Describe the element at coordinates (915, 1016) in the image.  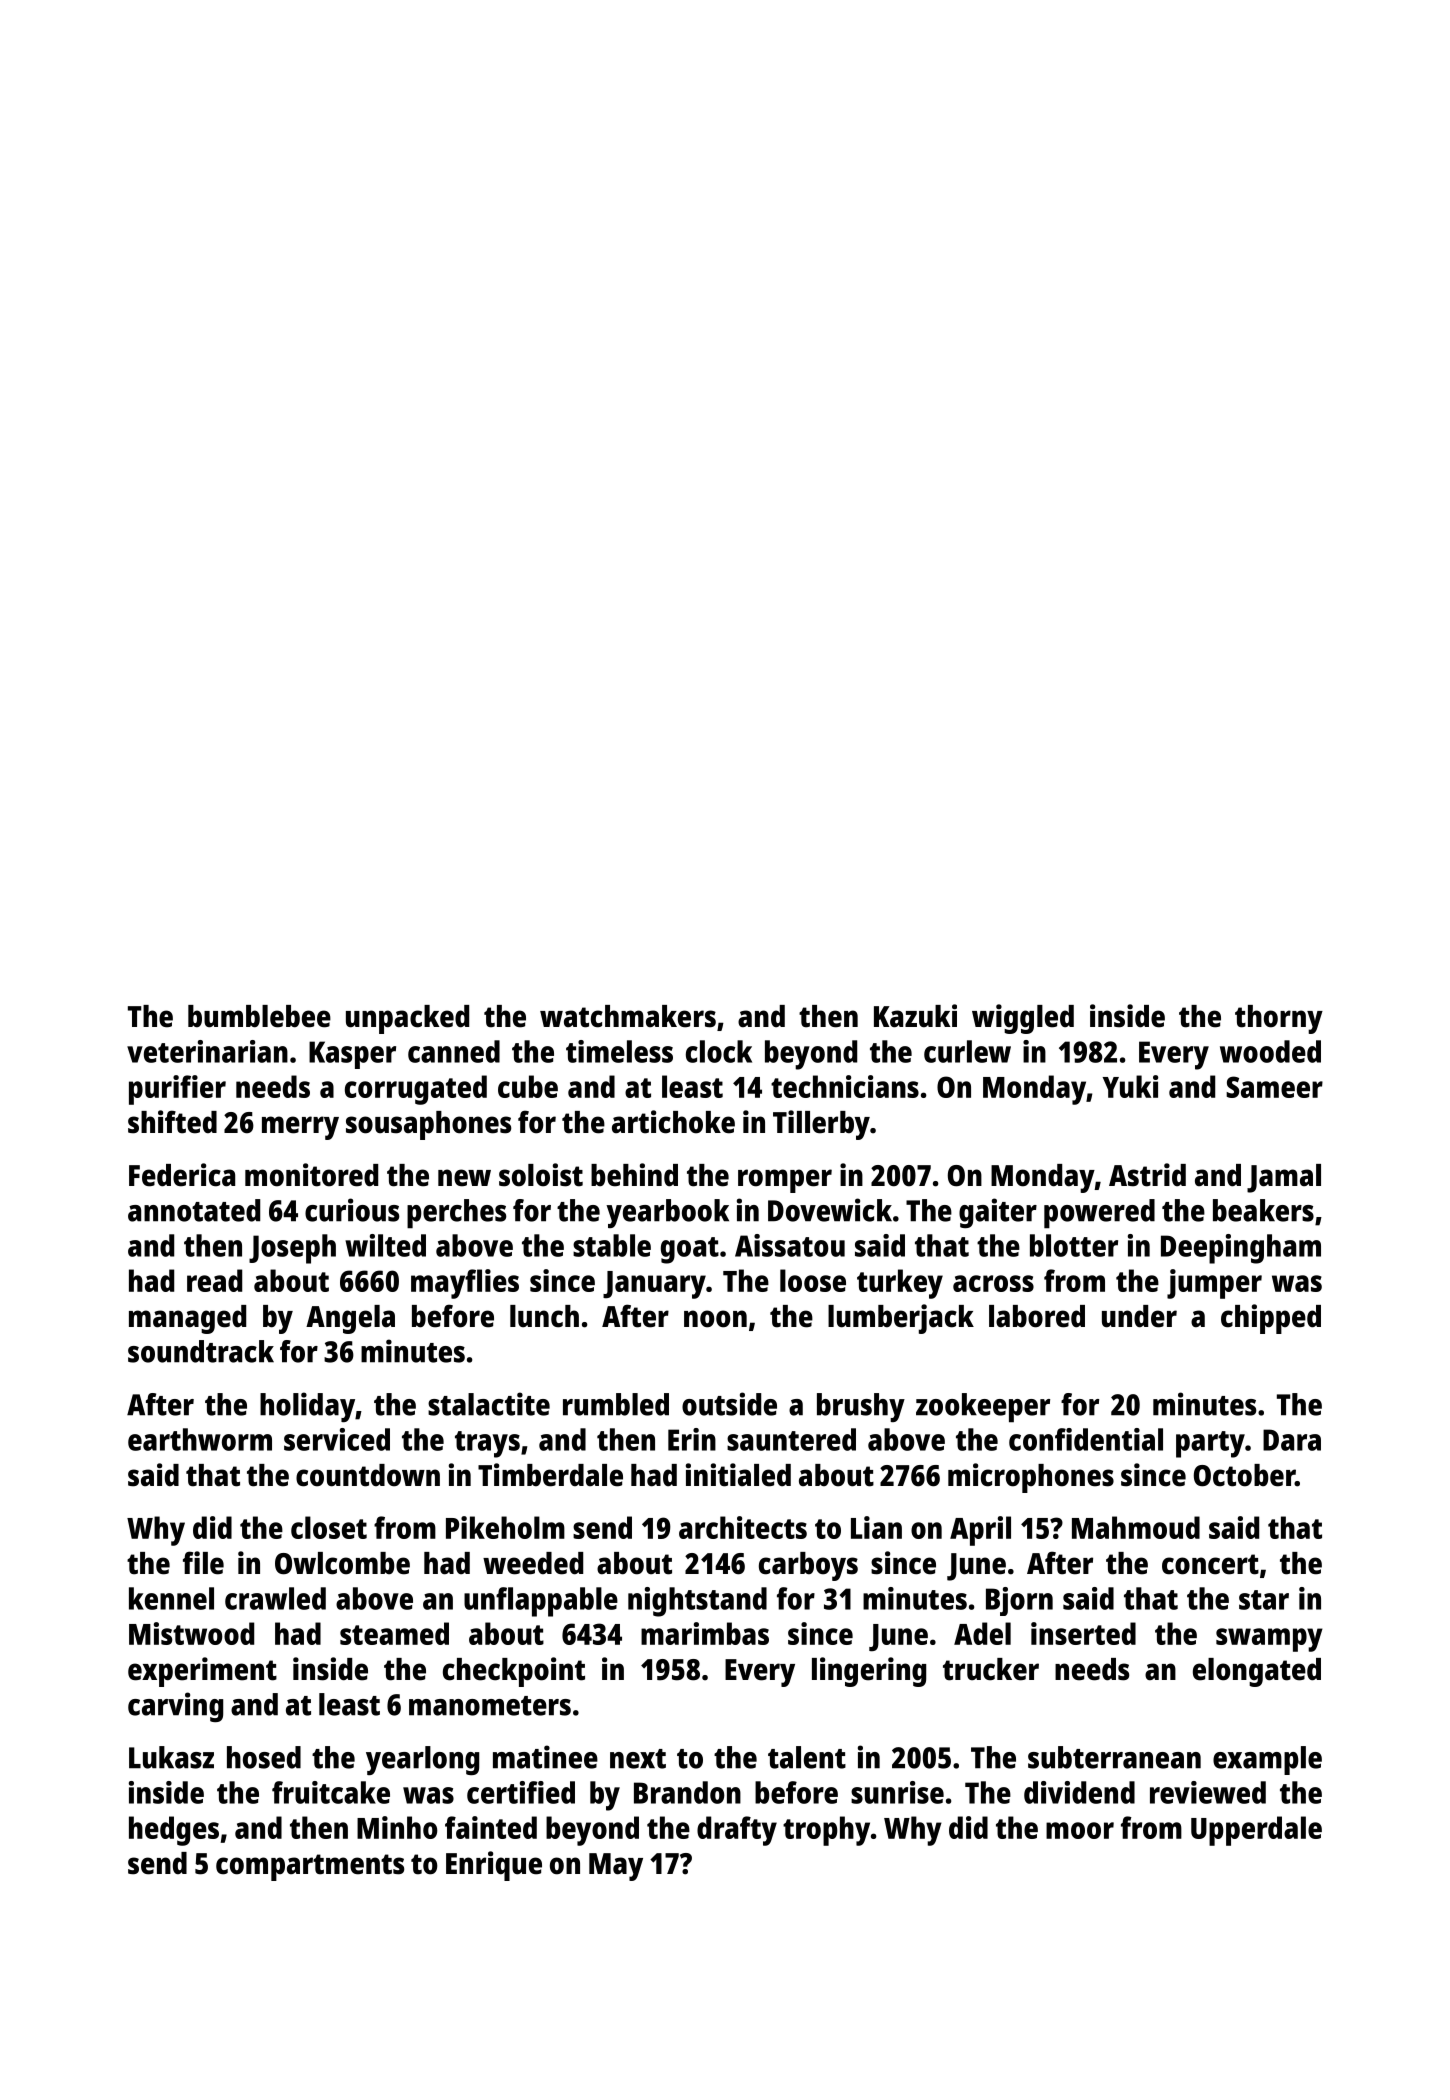
I see `Kazuki` at that location.
